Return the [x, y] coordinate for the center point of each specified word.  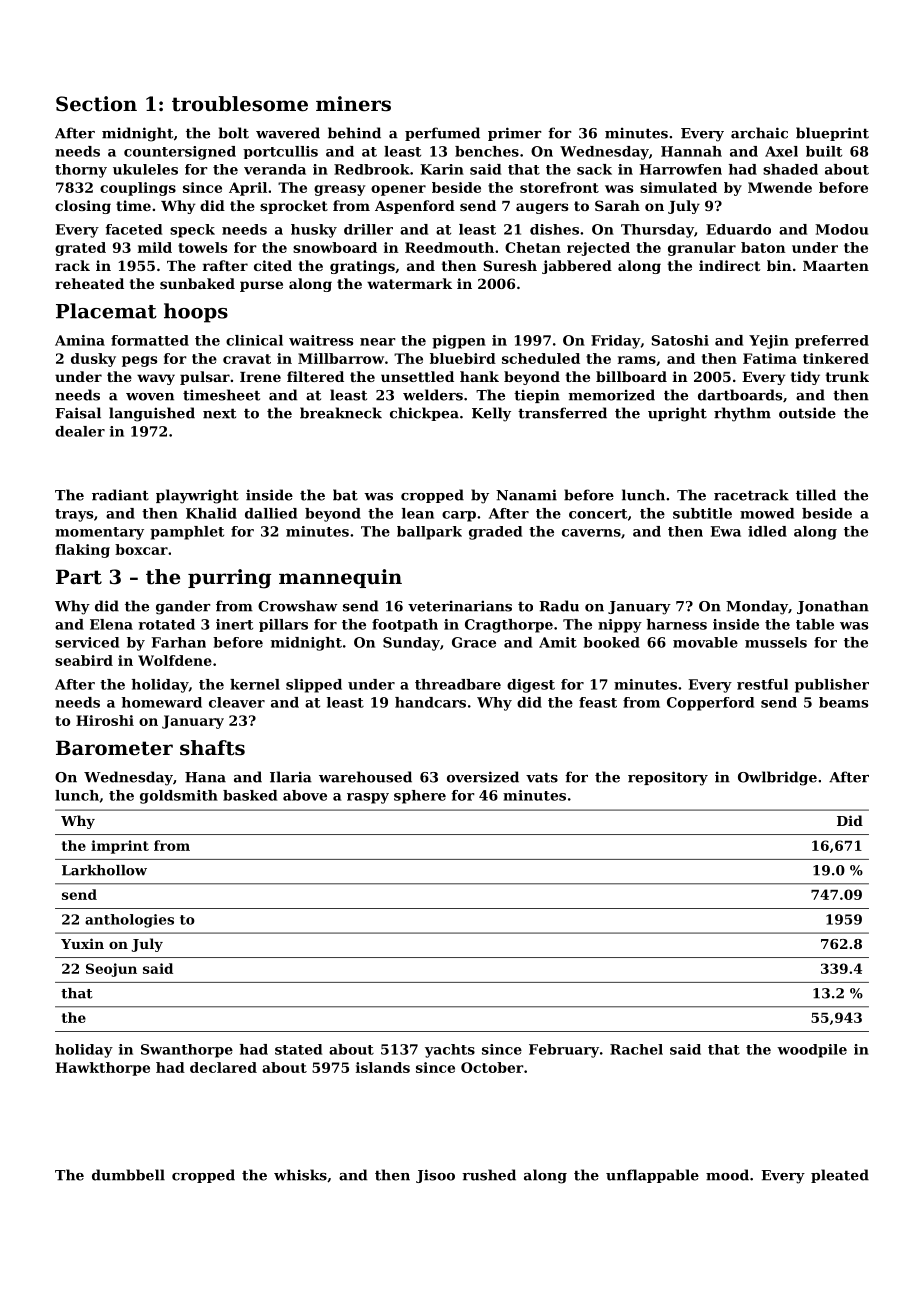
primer [515, 134]
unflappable [652, 1176]
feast [598, 702]
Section [96, 104]
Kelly [491, 414]
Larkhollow [104, 870]
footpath [405, 625]
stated [298, 1049]
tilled [816, 495]
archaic [759, 133]
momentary [99, 533]
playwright [197, 496]
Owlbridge [777, 778]
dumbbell [128, 1175]
